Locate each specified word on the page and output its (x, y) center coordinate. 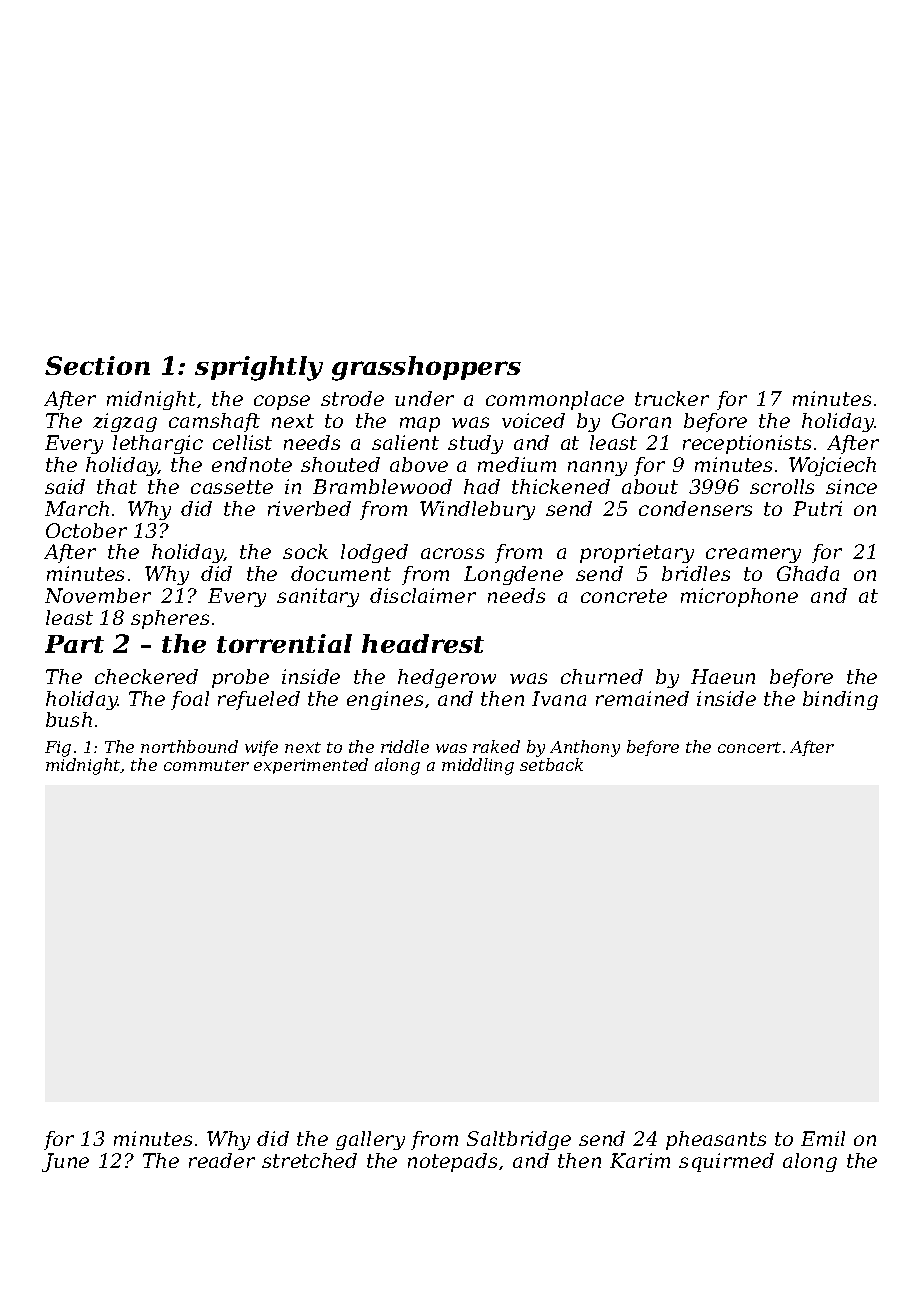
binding (840, 700)
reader (222, 1160)
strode (352, 398)
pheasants (716, 1140)
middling (478, 766)
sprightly (259, 368)
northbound (189, 746)
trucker (672, 398)
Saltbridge (519, 1140)
